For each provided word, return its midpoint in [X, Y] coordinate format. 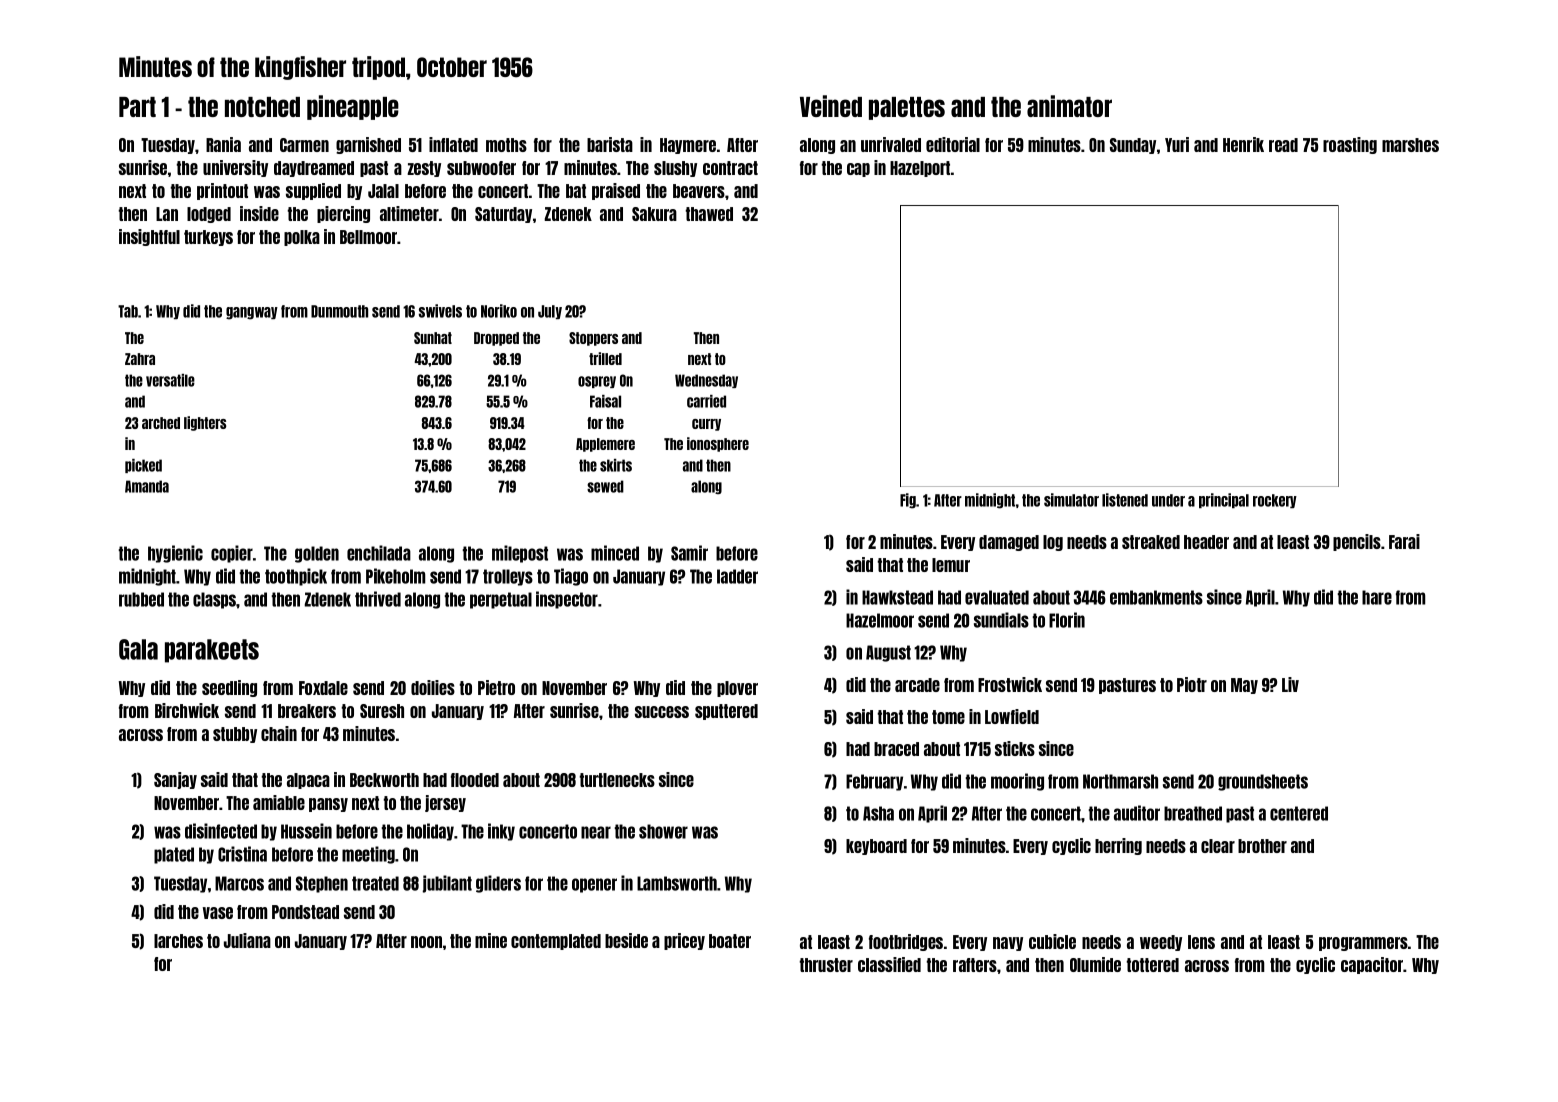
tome [948, 717]
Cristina [242, 854]
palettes [907, 108]
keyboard [876, 847]
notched [262, 107]
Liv [1290, 684]
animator [1069, 106]
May [1244, 686]
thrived [378, 599]
